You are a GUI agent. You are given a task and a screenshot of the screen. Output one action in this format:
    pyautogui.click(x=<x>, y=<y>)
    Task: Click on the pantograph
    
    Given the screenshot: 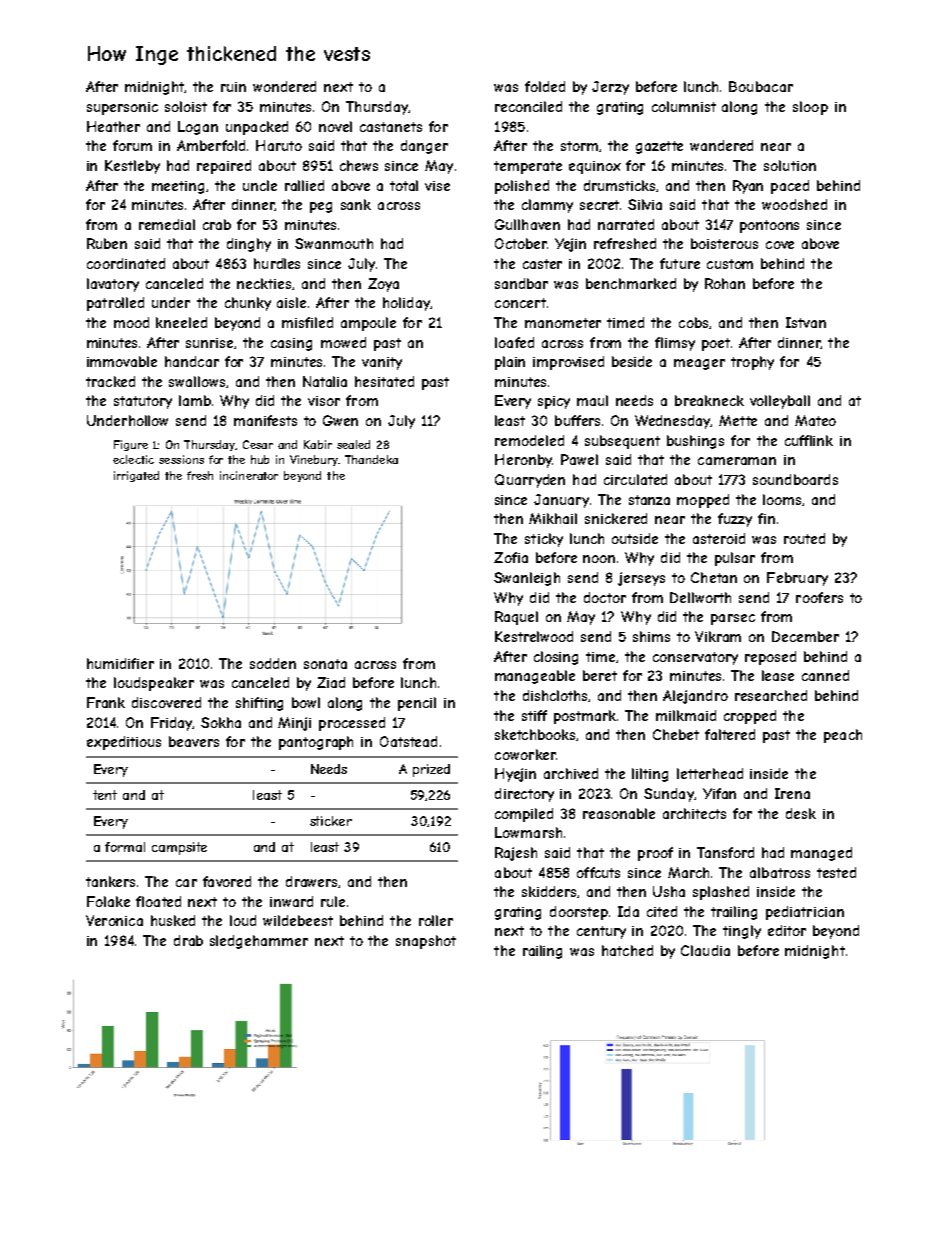 What is the action you would take?
    pyautogui.click(x=316, y=743)
